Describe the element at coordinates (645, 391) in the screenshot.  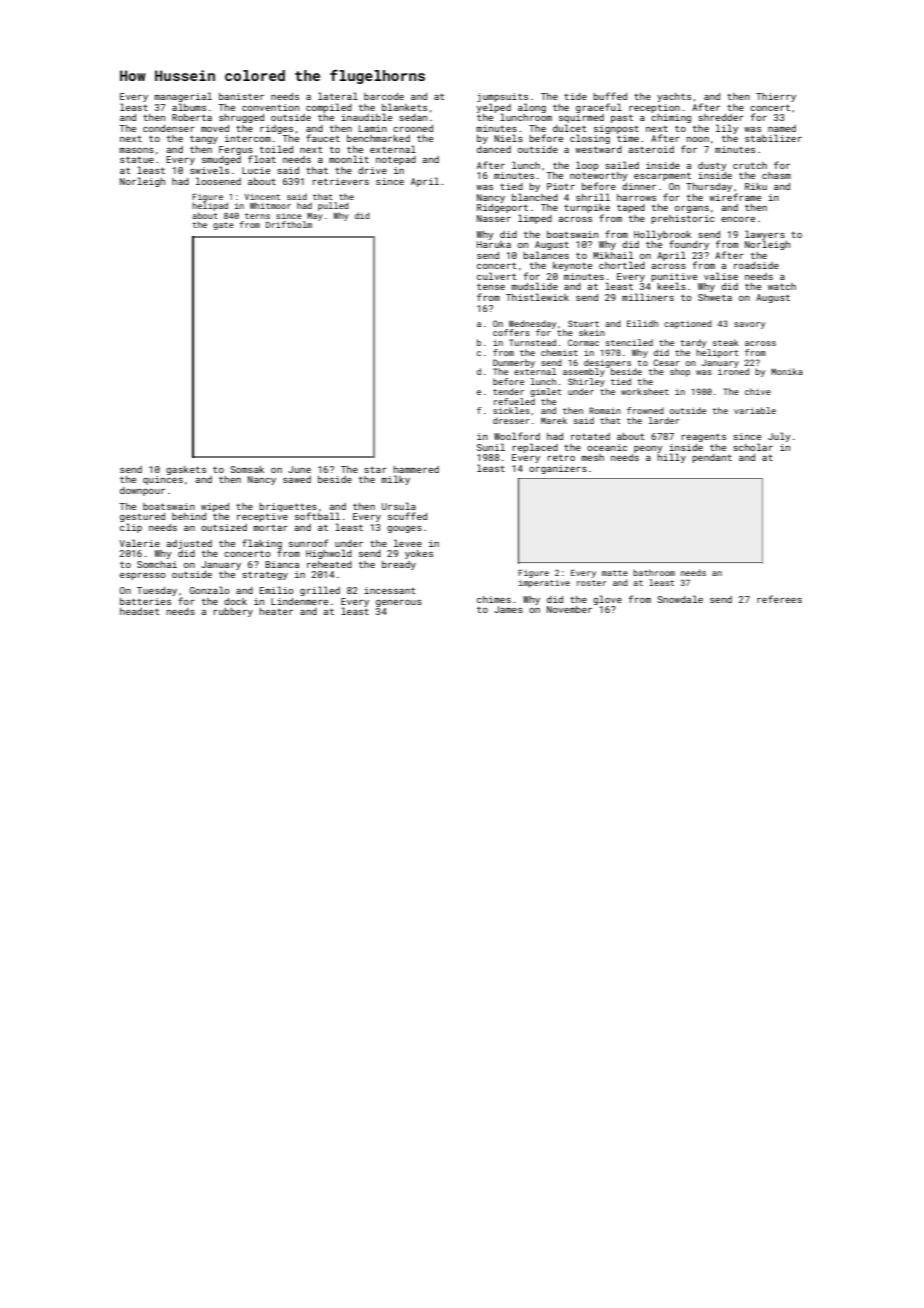
I see `worksheet` at that location.
